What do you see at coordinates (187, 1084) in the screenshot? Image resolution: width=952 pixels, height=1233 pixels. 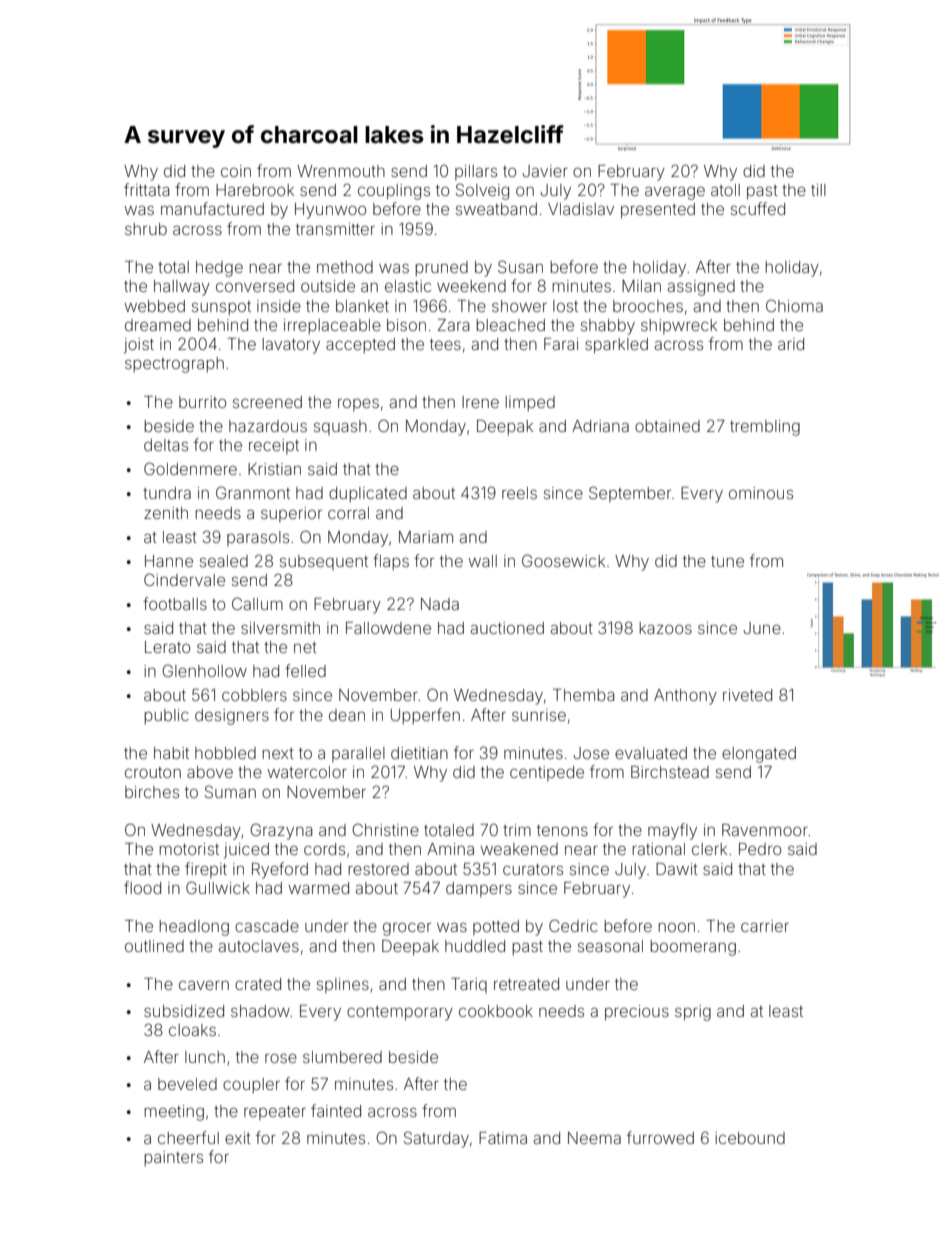 I see `beveled` at bounding box center [187, 1084].
